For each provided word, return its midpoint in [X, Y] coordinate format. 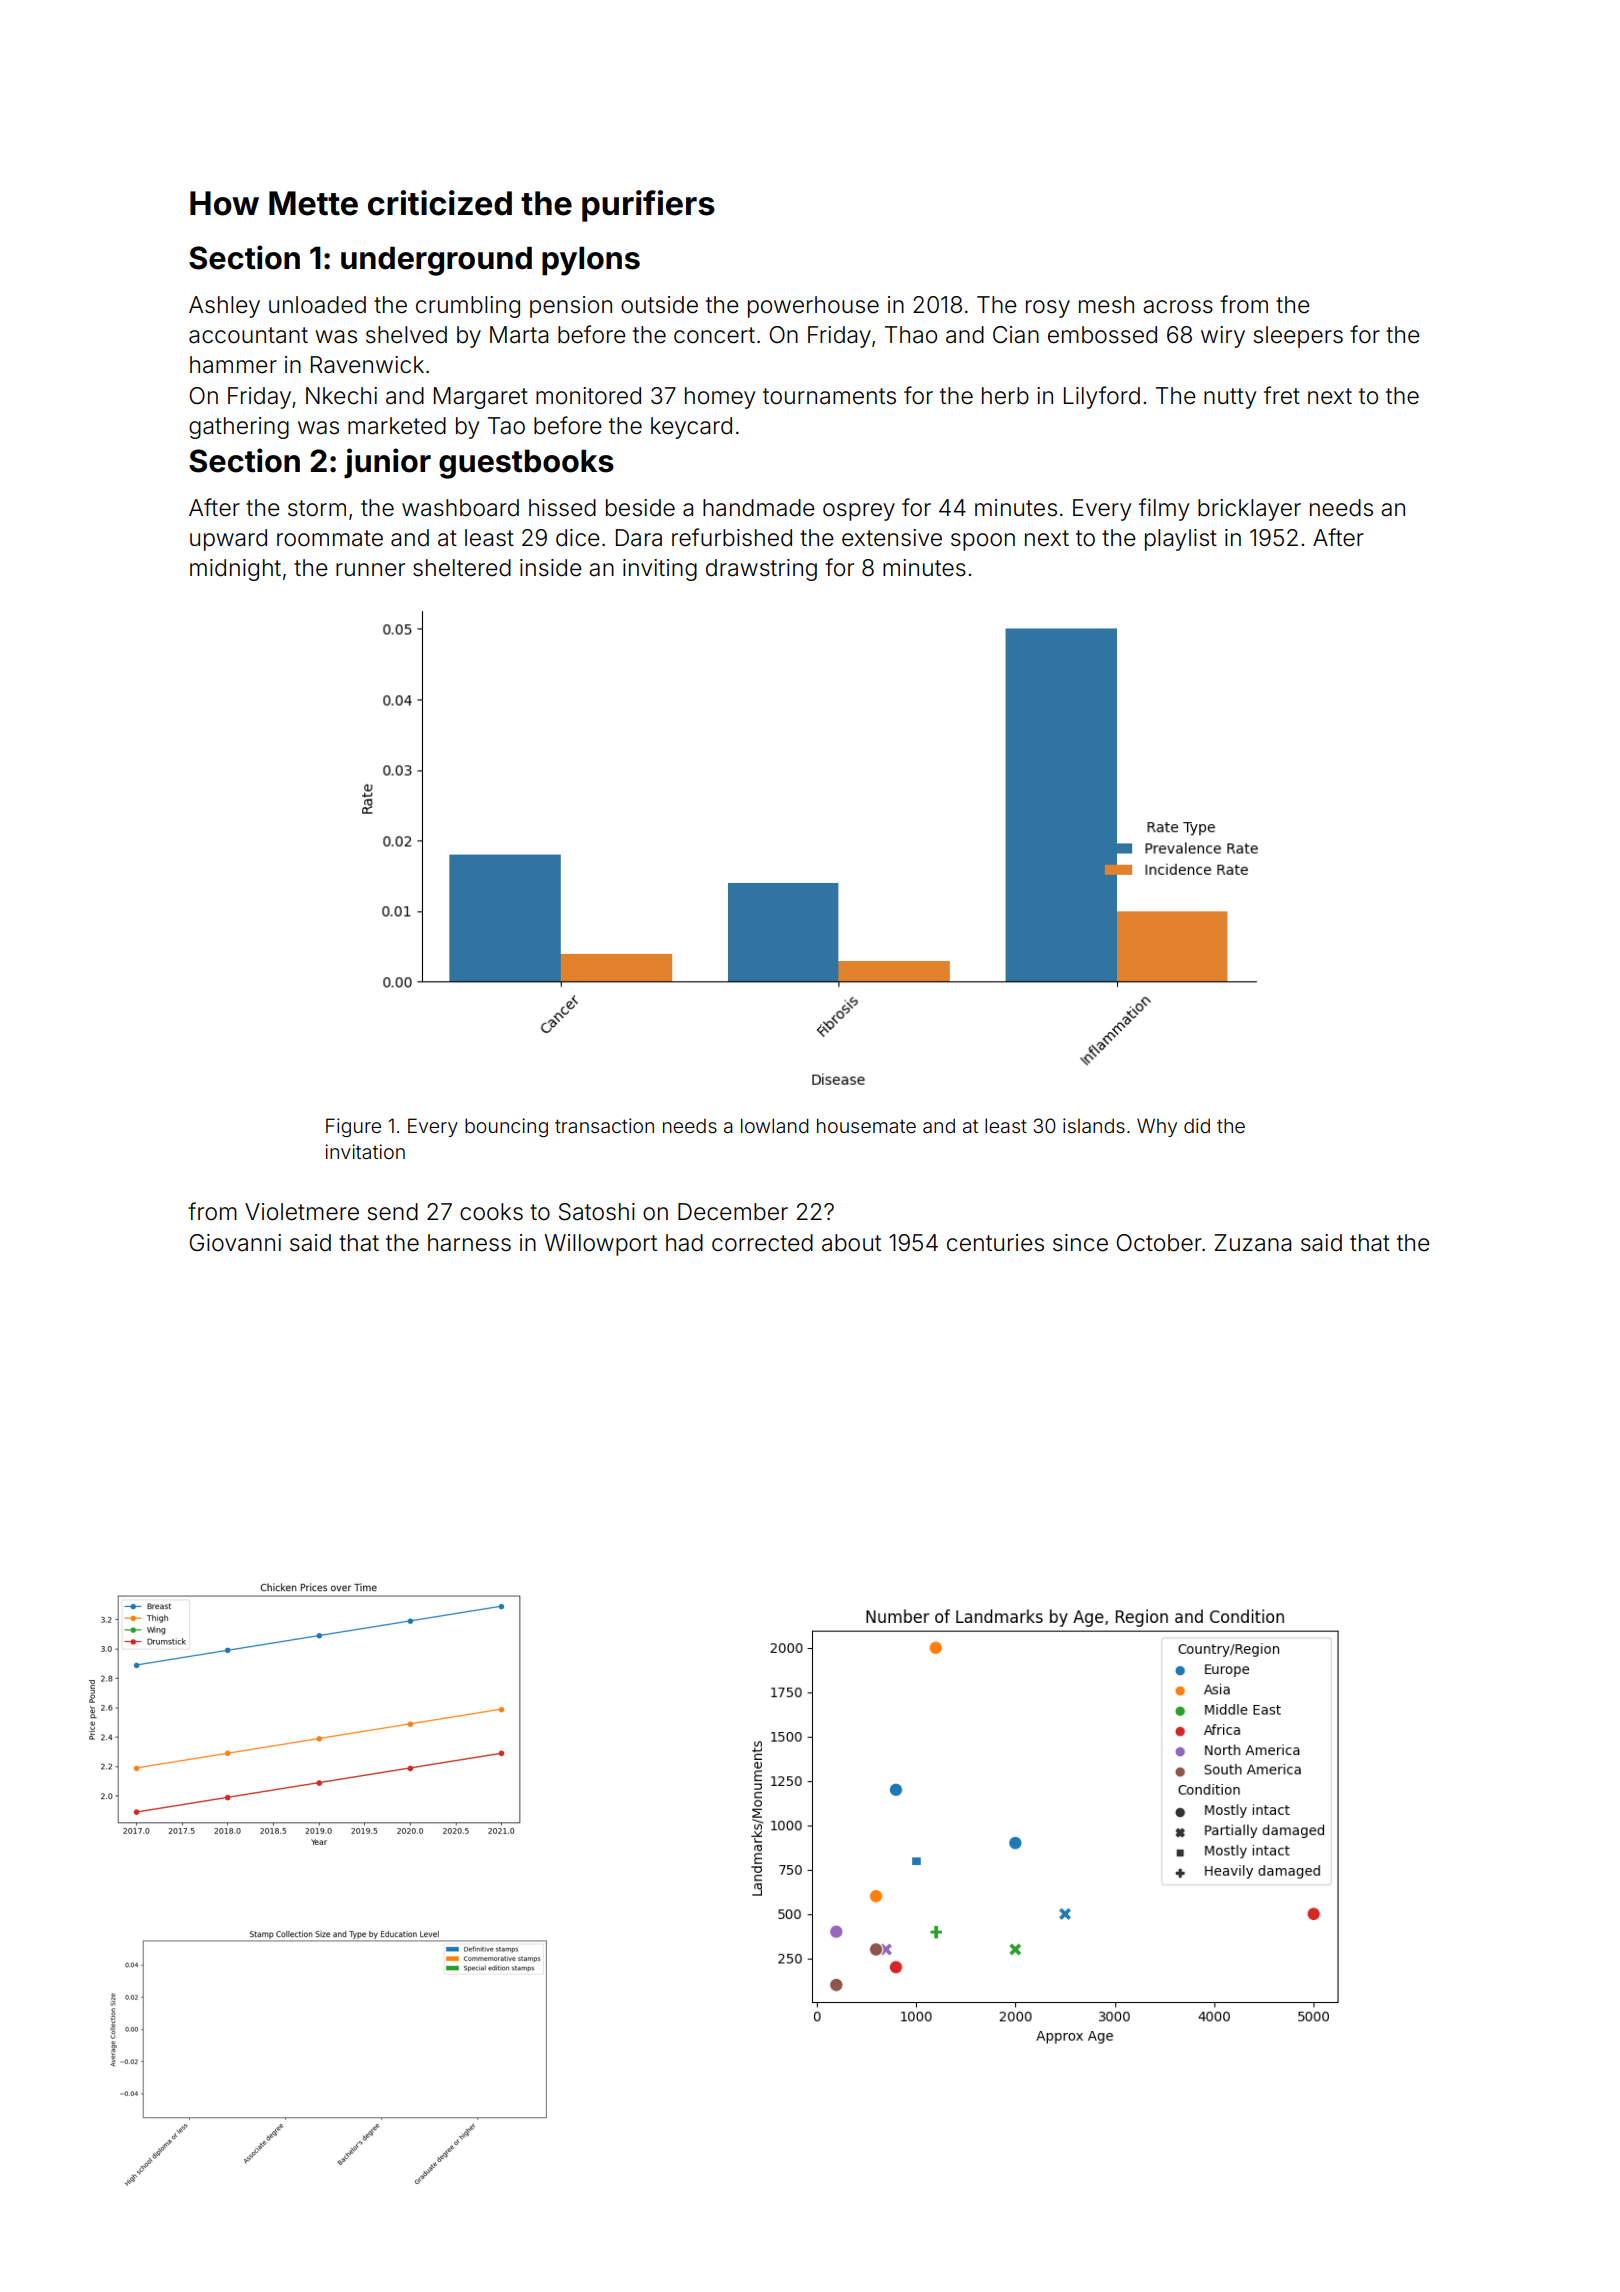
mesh [1106, 305]
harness [469, 1243]
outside [659, 305]
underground [436, 261]
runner [370, 570]
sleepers [1298, 337]
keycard [691, 428]
